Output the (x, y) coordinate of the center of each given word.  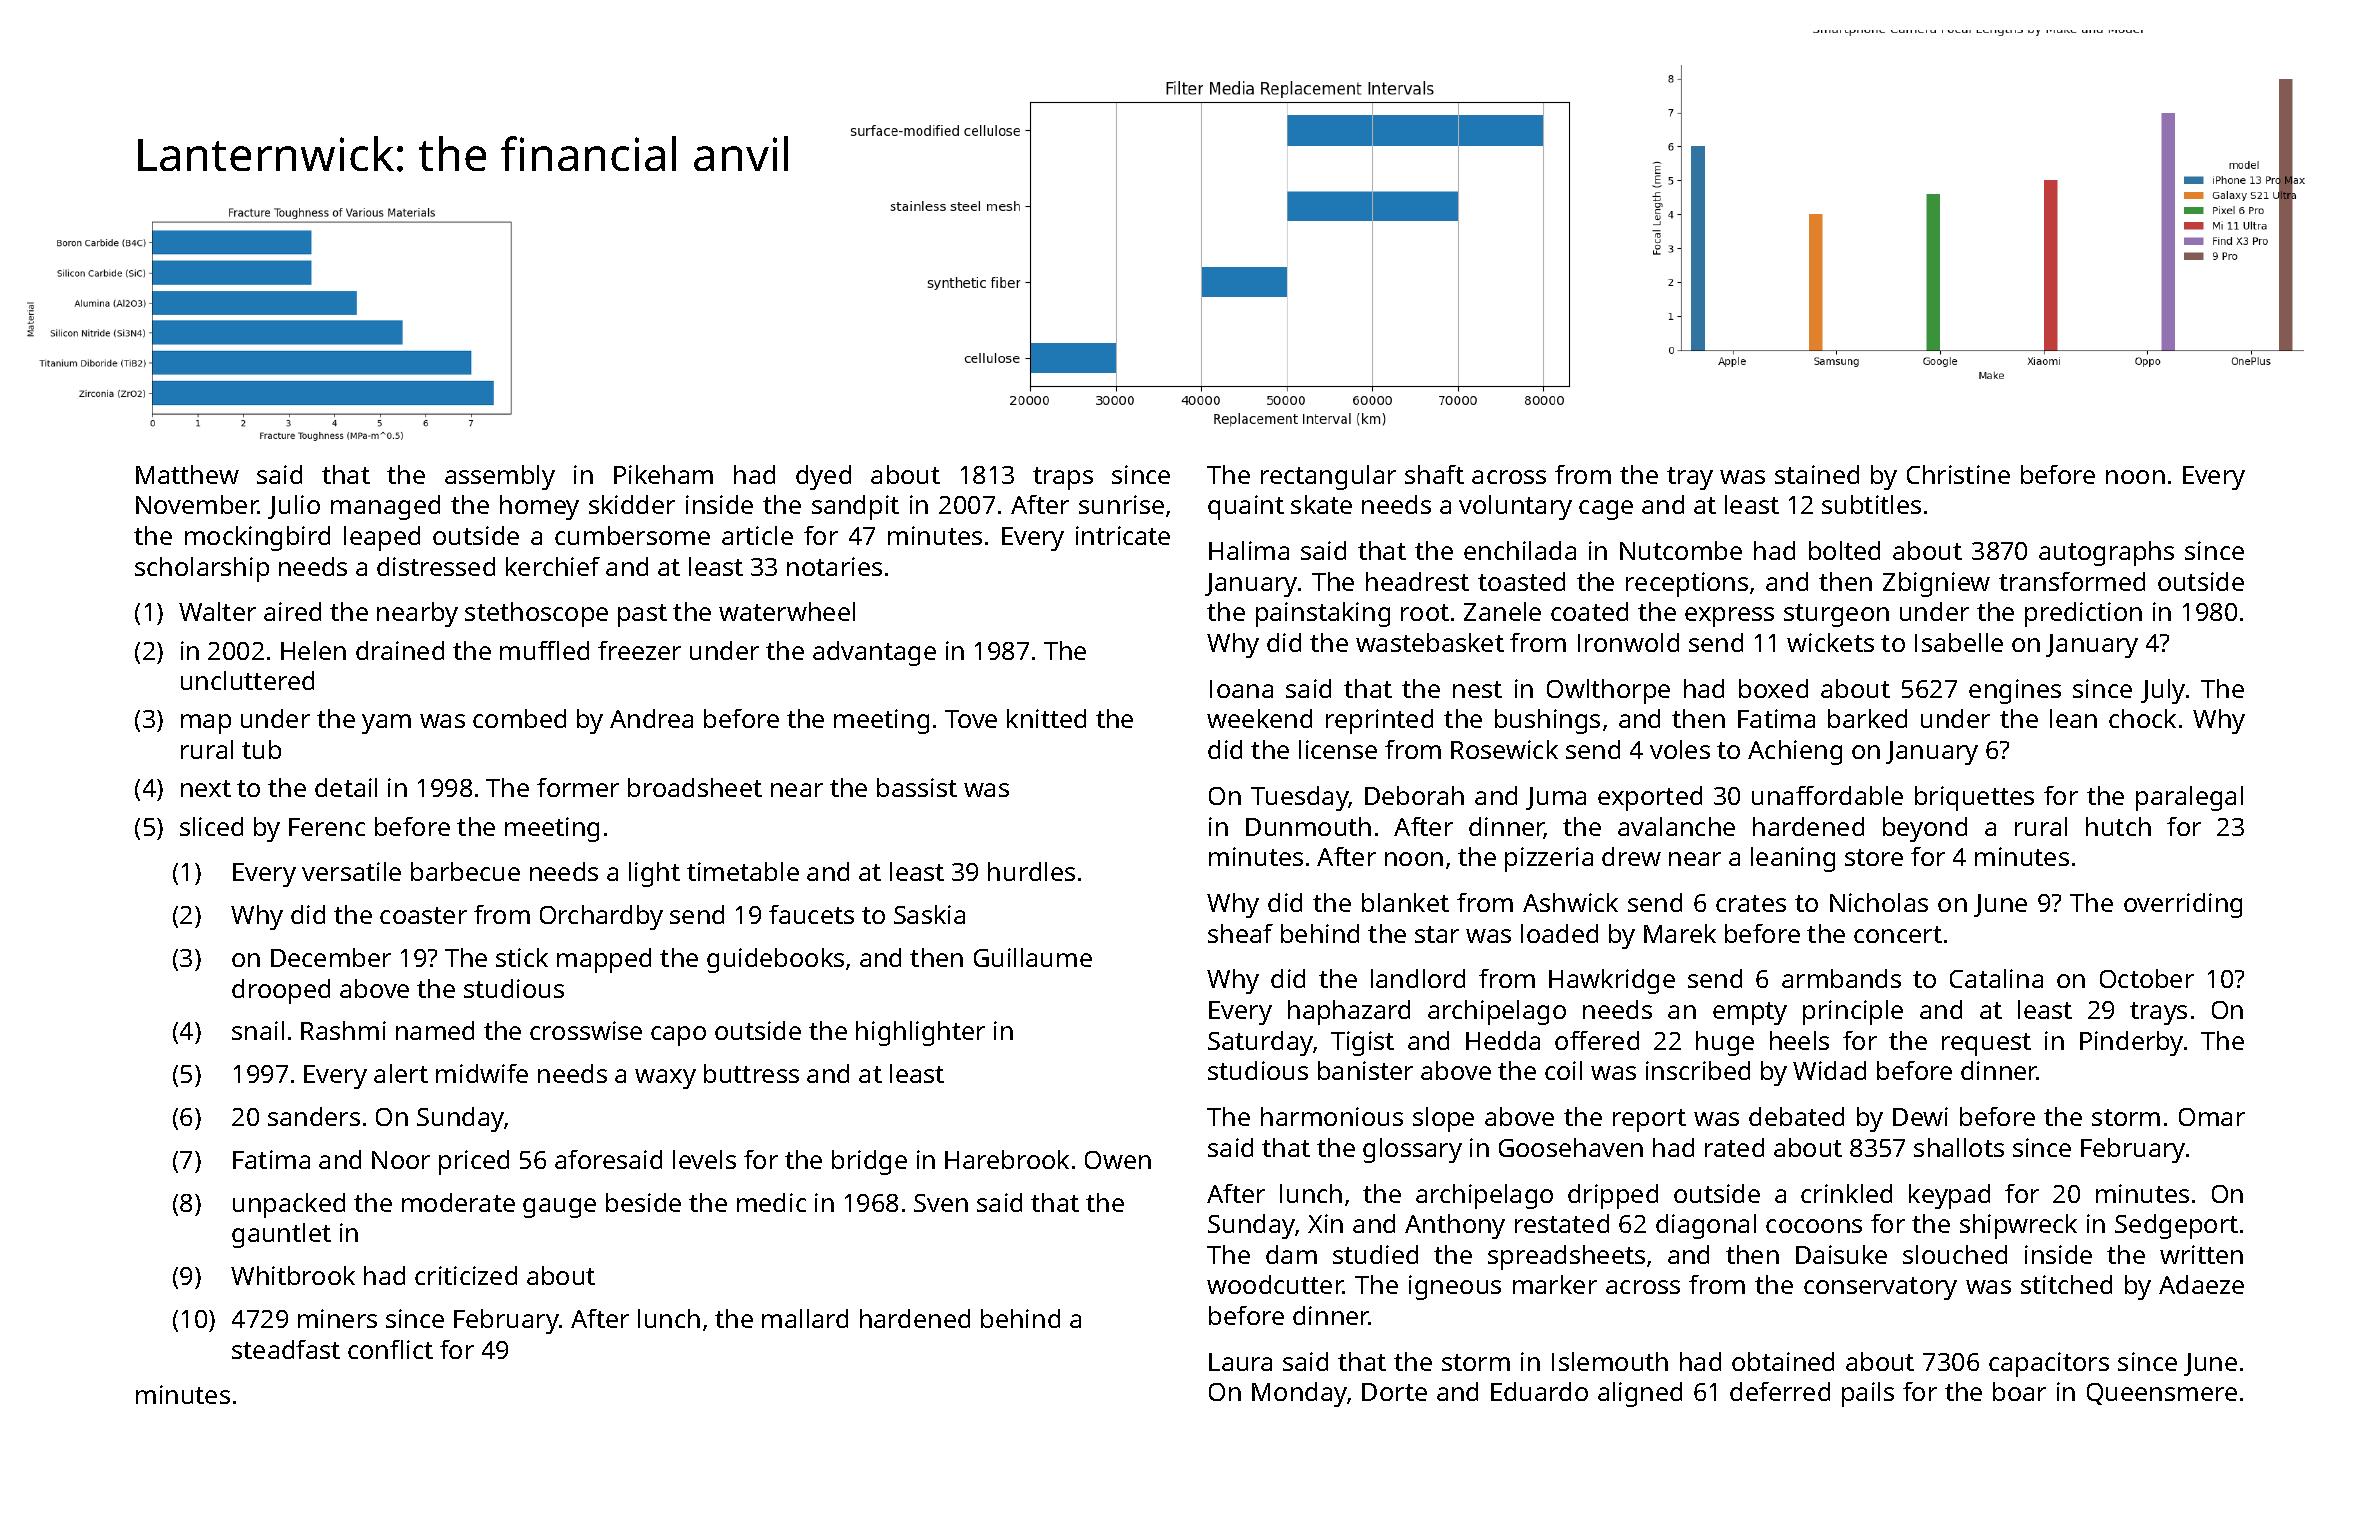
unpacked (289, 1205)
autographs (2106, 553)
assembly (500, 477)
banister (1365, 1070)
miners (337, 1318)
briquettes (1974, 798)
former (578, 787)
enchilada (1520, 550)
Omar (2212, 1117)
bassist (917, 787)
